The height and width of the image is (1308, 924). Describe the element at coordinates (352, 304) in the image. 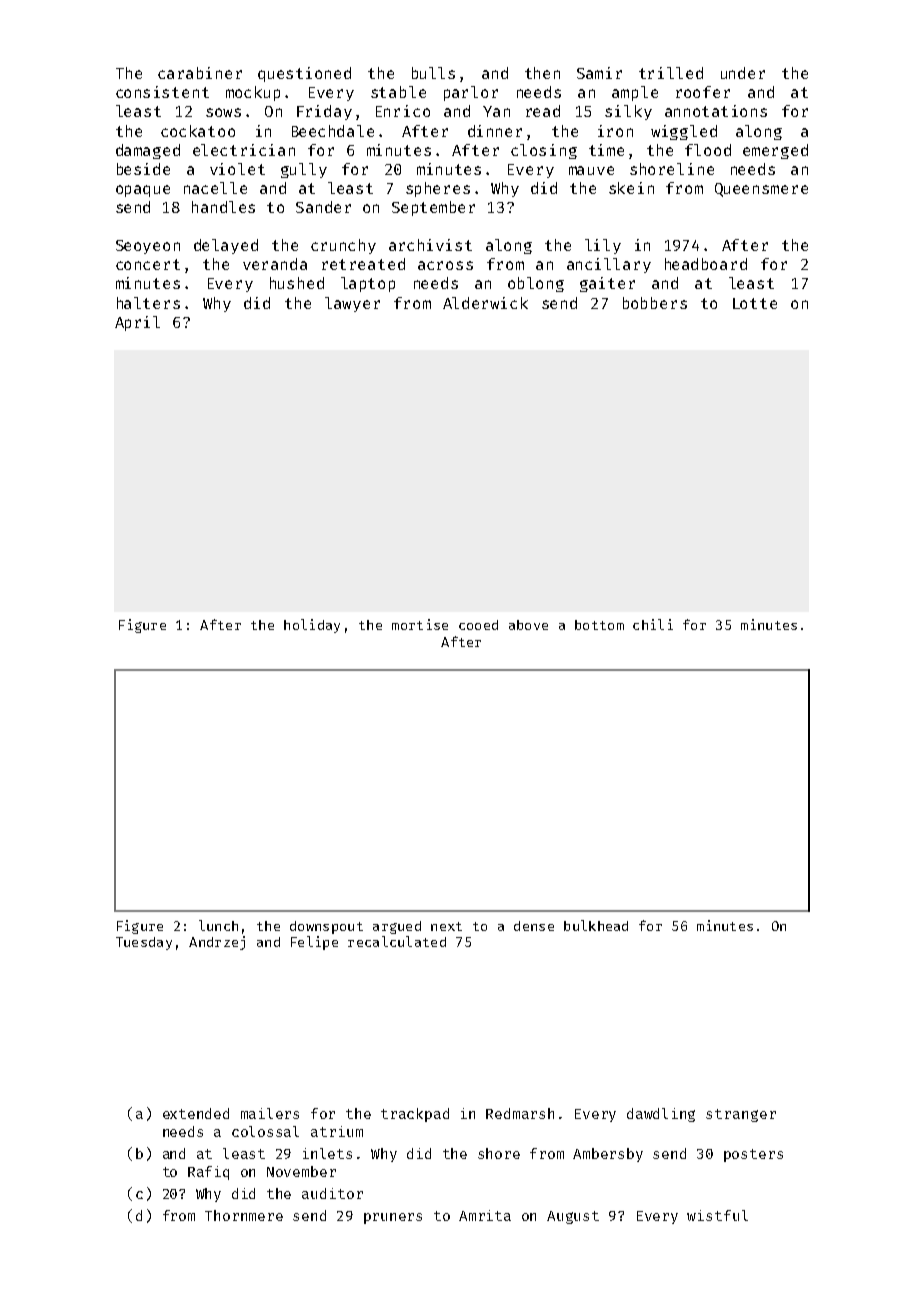

I see `lawyer` at that location.
